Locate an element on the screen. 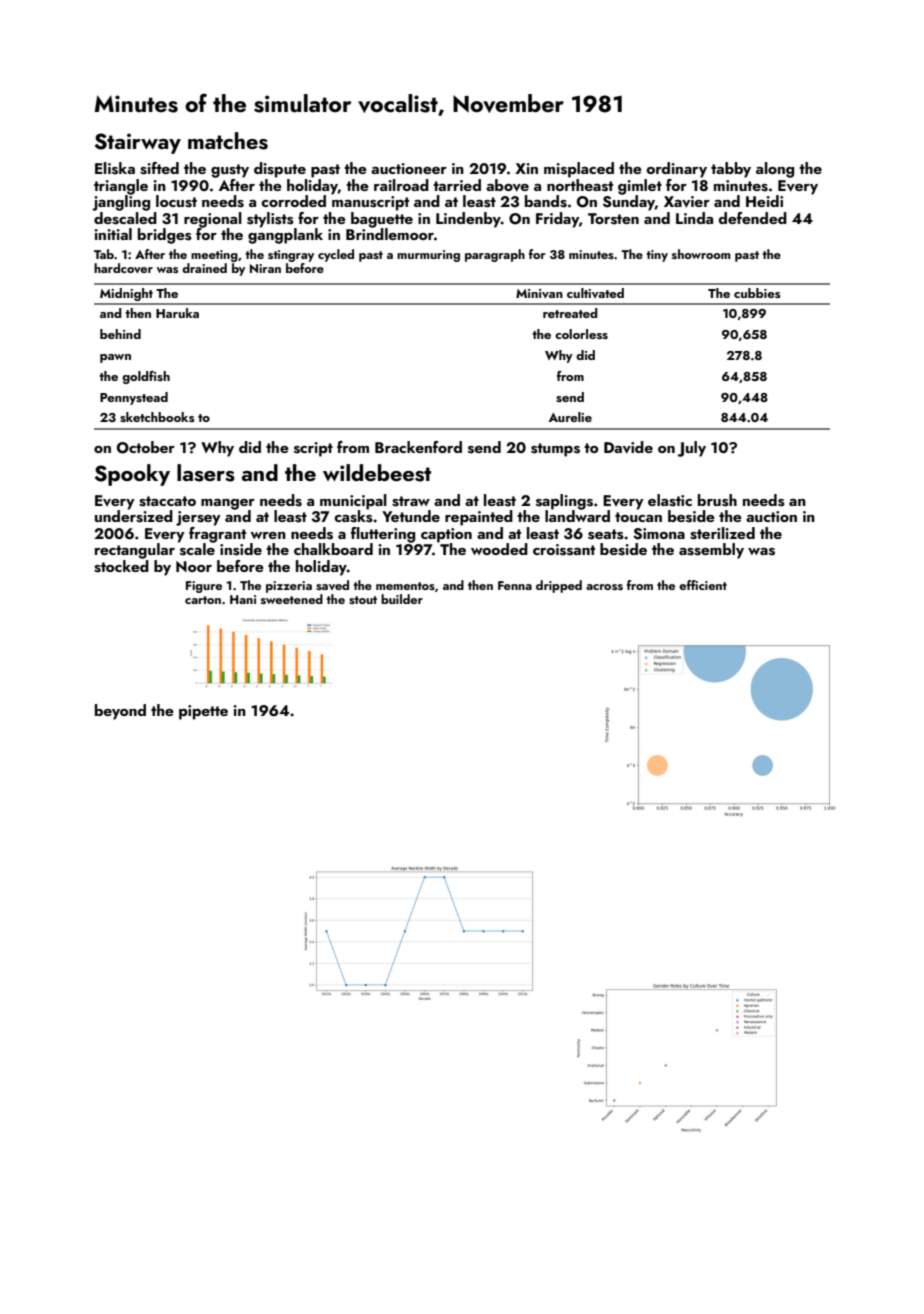 The width and height of the screenshot is (924, 1314). pipette is located at coordinates (203, 712).
